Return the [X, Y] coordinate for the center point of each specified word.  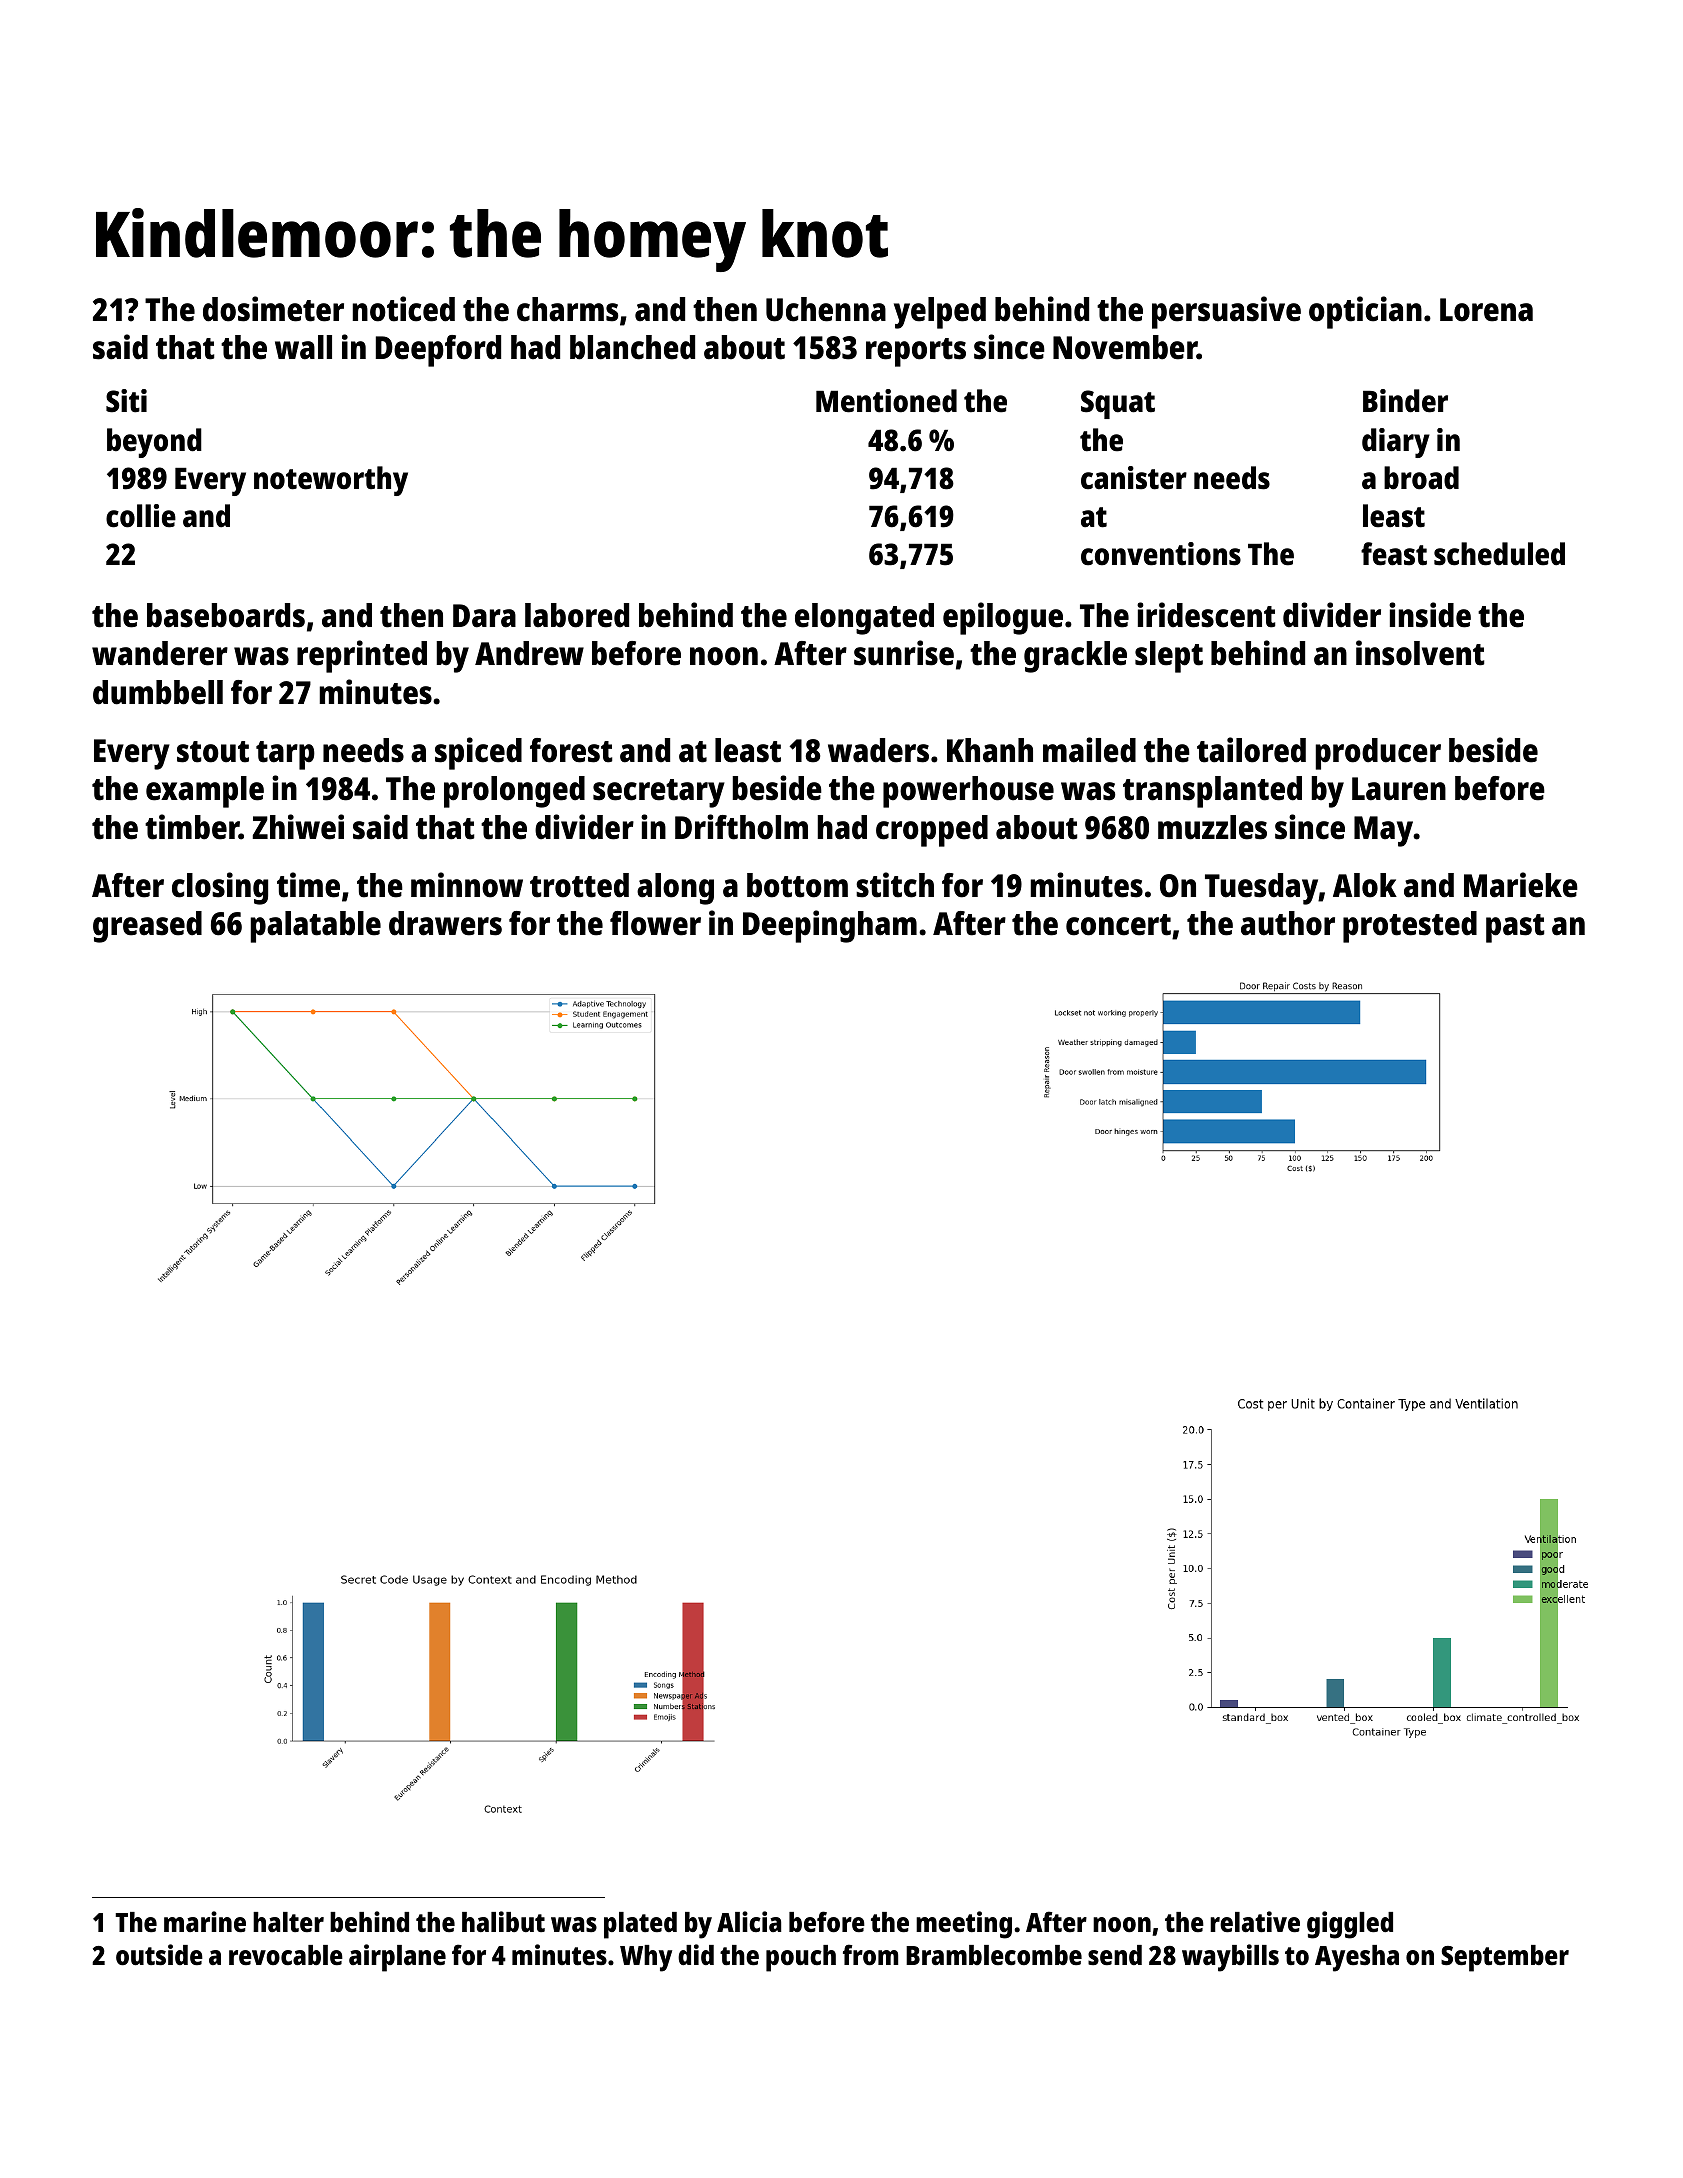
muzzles [1212, 827]
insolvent [1420, 653]
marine [205, 1921]
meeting [964, 1925]
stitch [895, 885]
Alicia [749, 1921]
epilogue [1003, 618]
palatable [315, 927]
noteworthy [331, 481]
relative [1255, 1922]
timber [192, 827]
